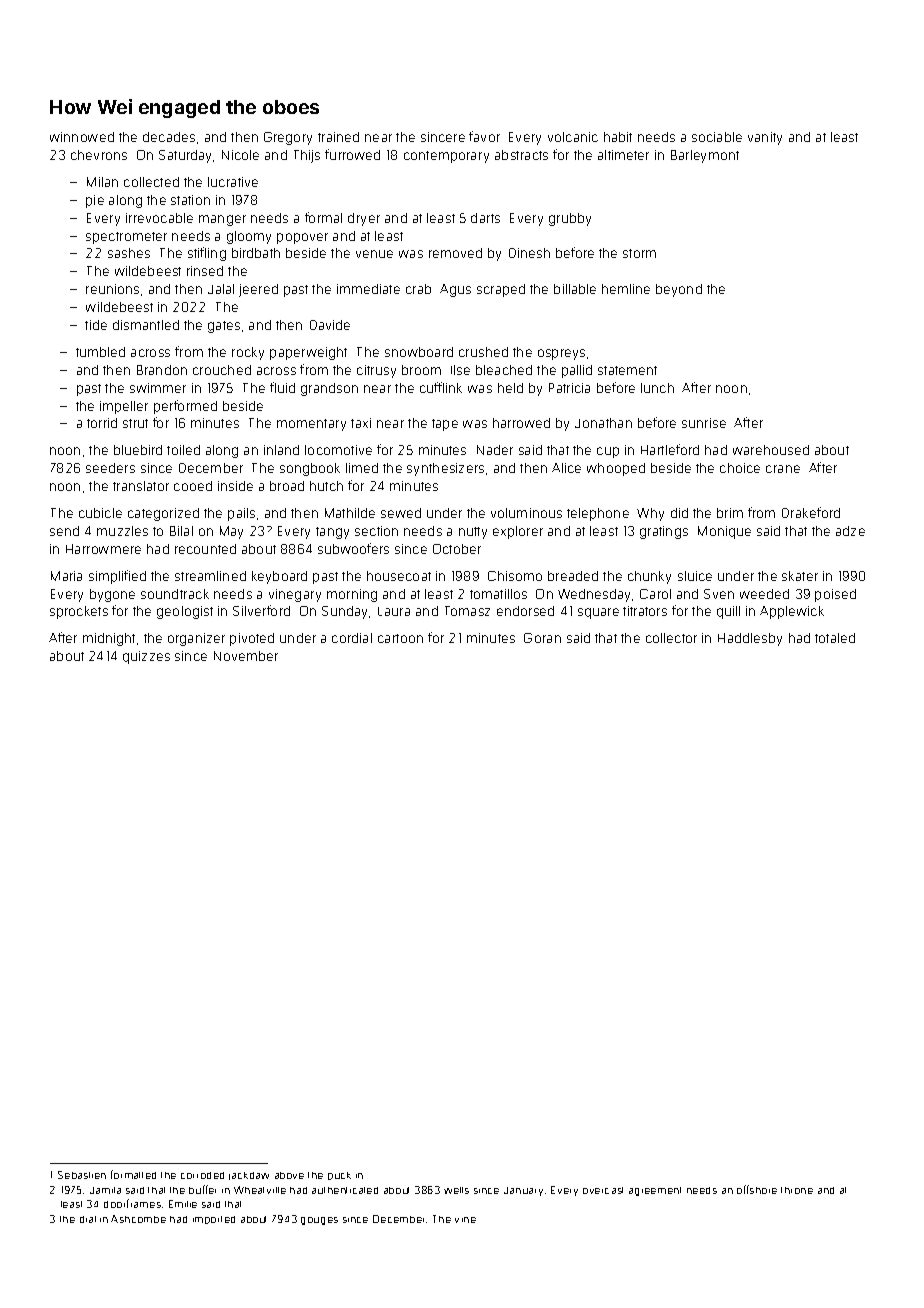  I want to click on breaded, so click(573, 576).
